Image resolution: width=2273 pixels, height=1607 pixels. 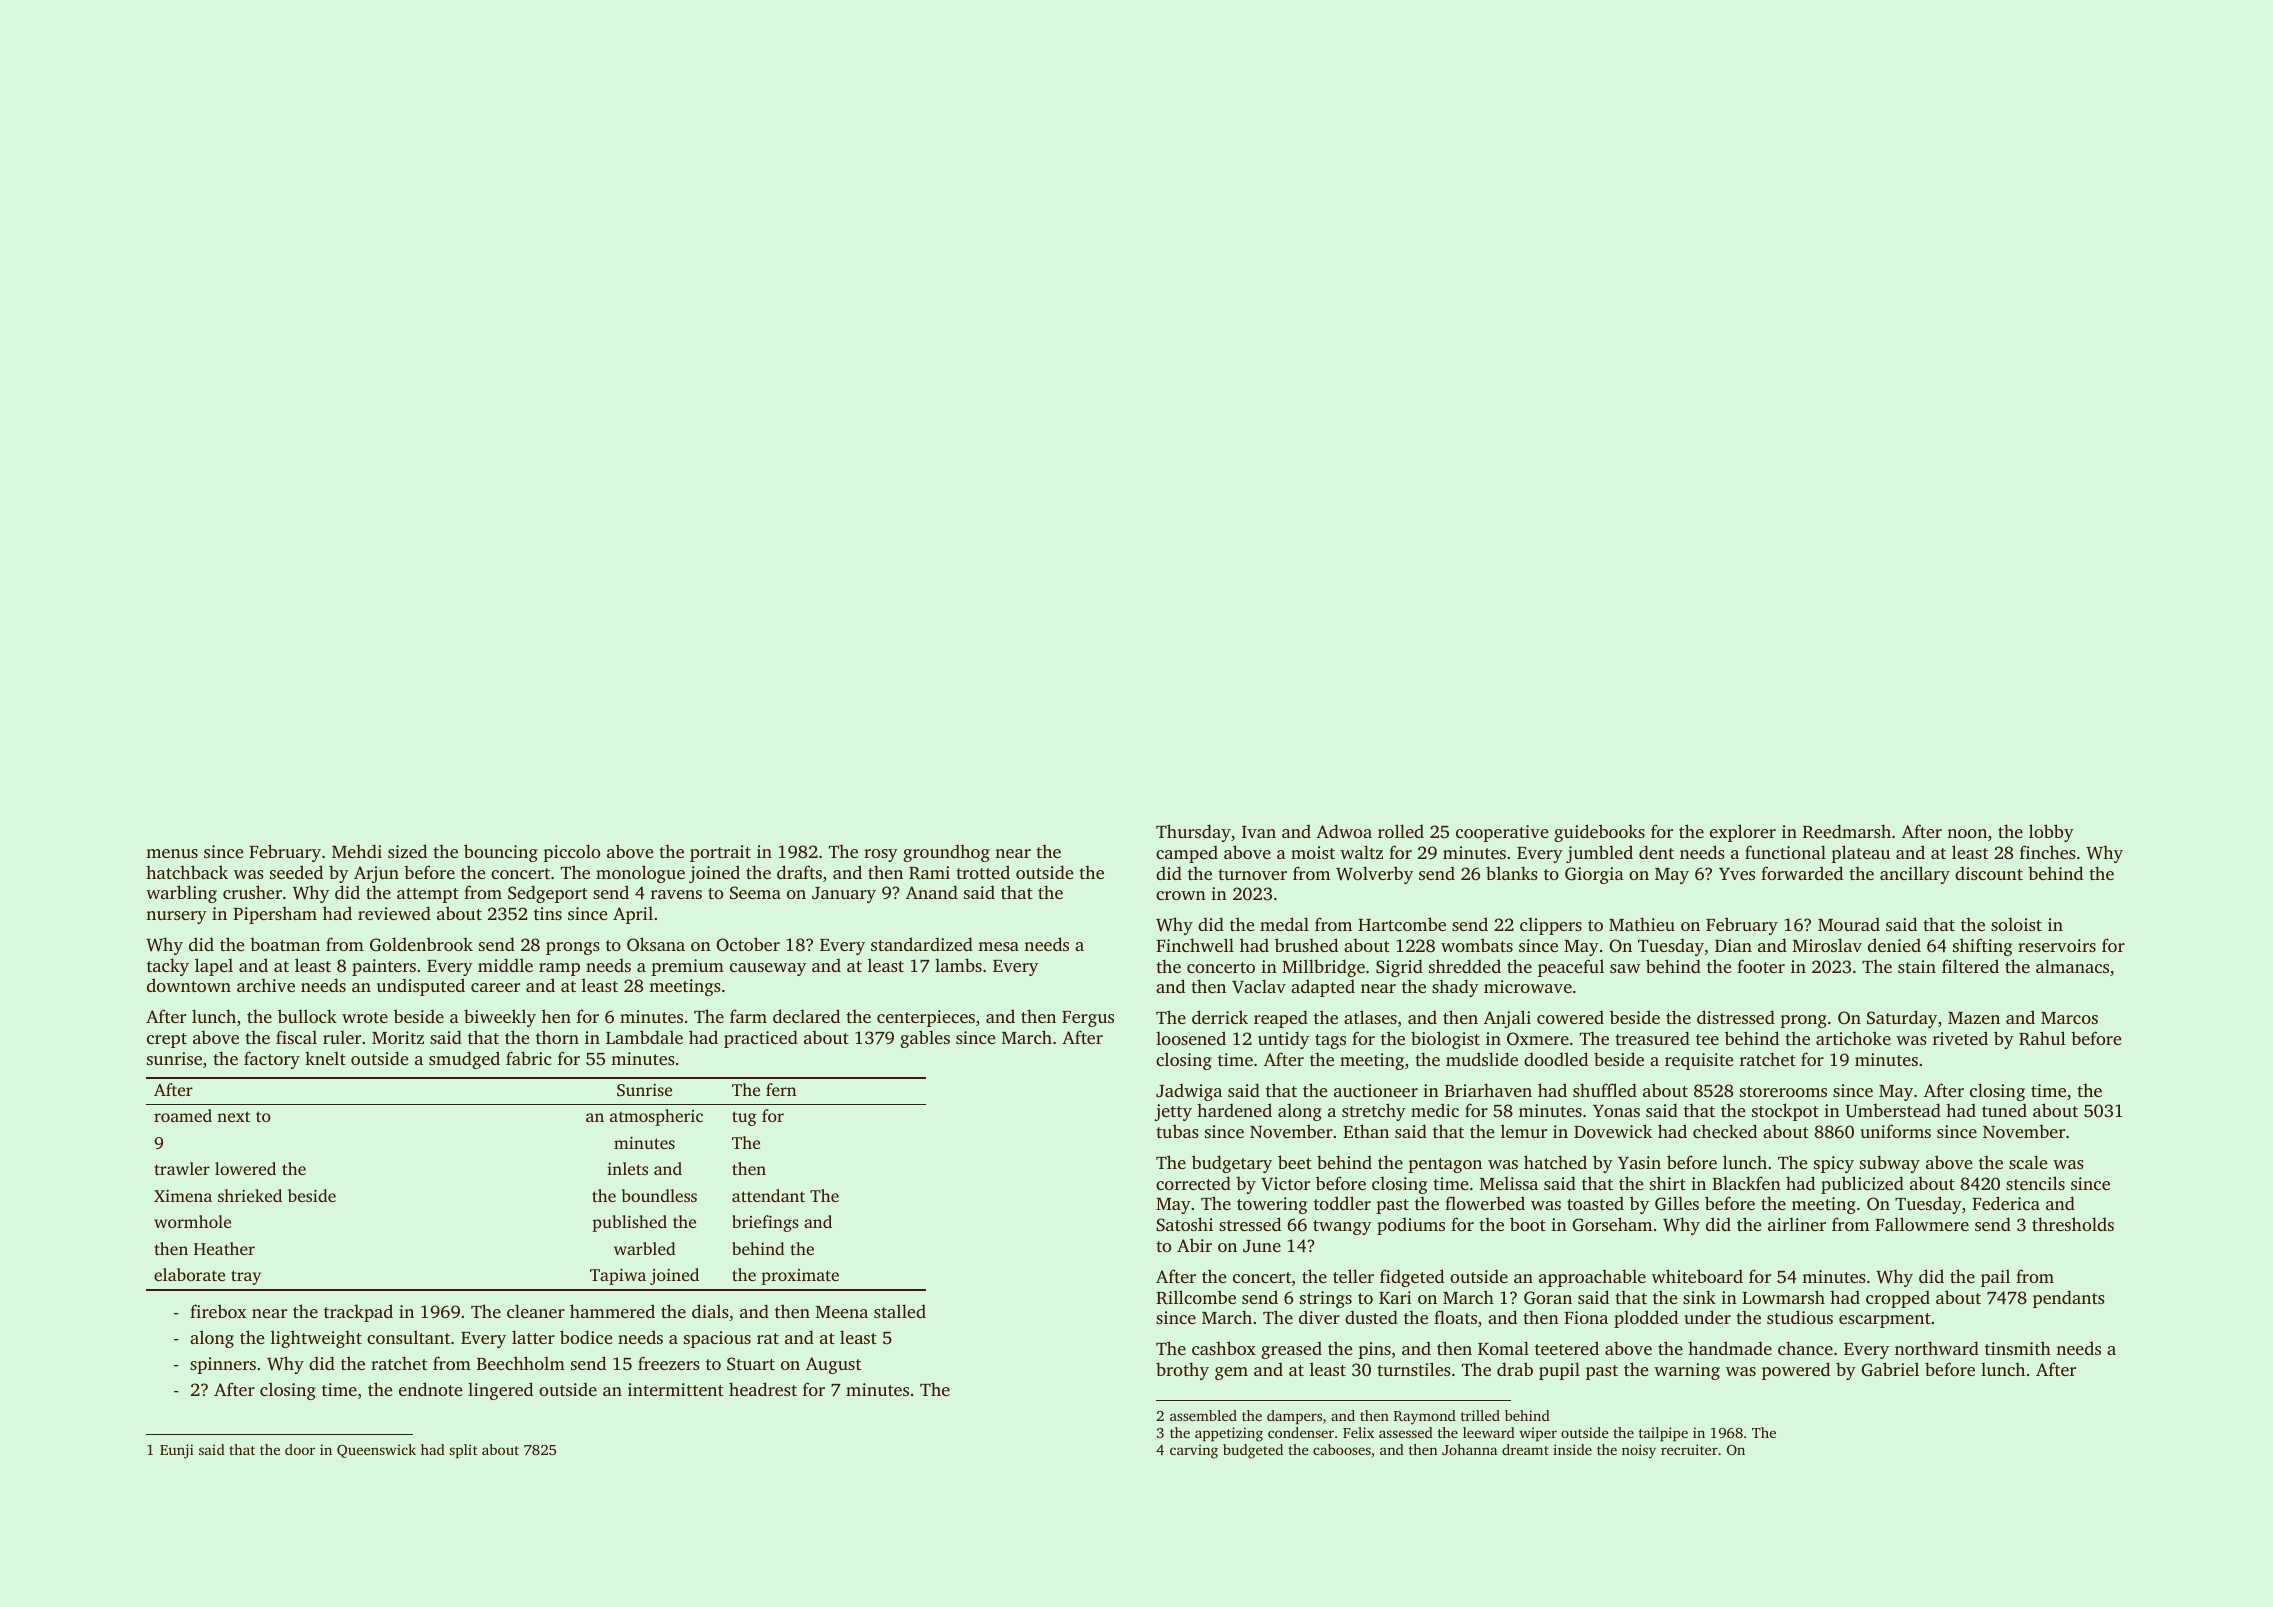 What do you see at coordinates (528, 1058) in the page?
I see `fabric` at bounding box center [528, 1058].
